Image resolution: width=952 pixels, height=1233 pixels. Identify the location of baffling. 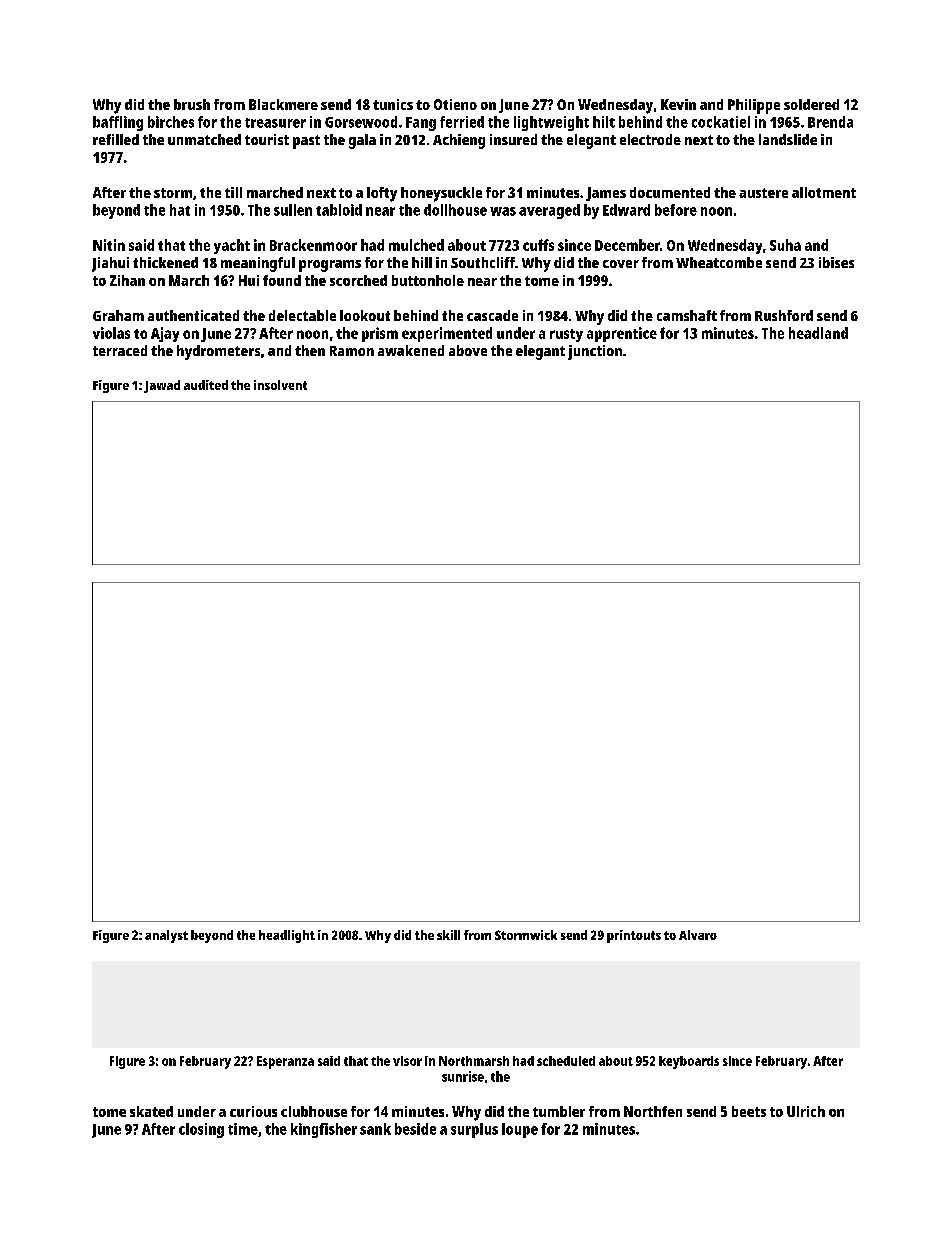
(118, 123).
